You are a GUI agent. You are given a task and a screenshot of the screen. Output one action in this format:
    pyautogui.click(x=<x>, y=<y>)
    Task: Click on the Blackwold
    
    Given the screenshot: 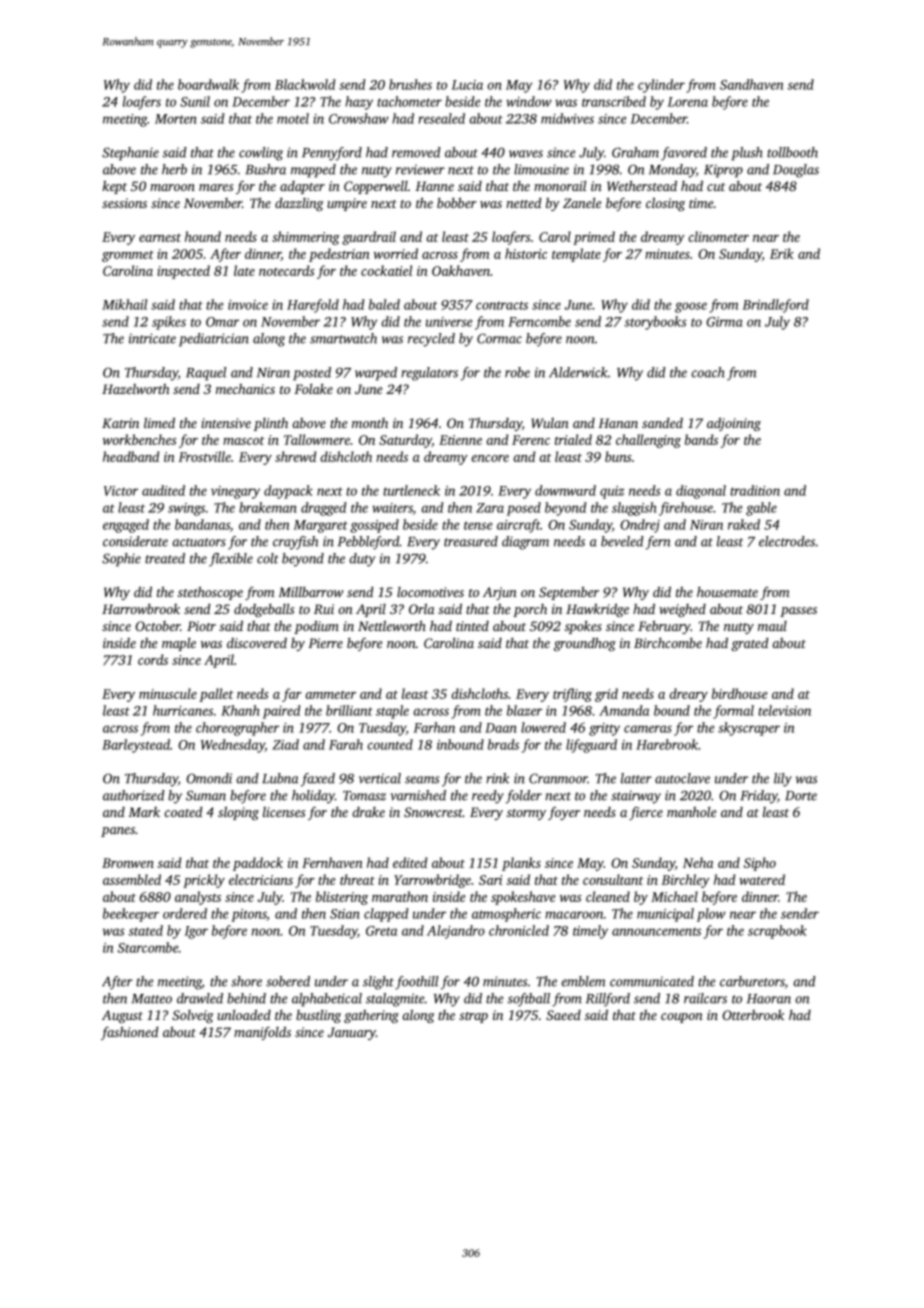 What is the action you would take?
    pyautogui.click(x=305, y=84)
